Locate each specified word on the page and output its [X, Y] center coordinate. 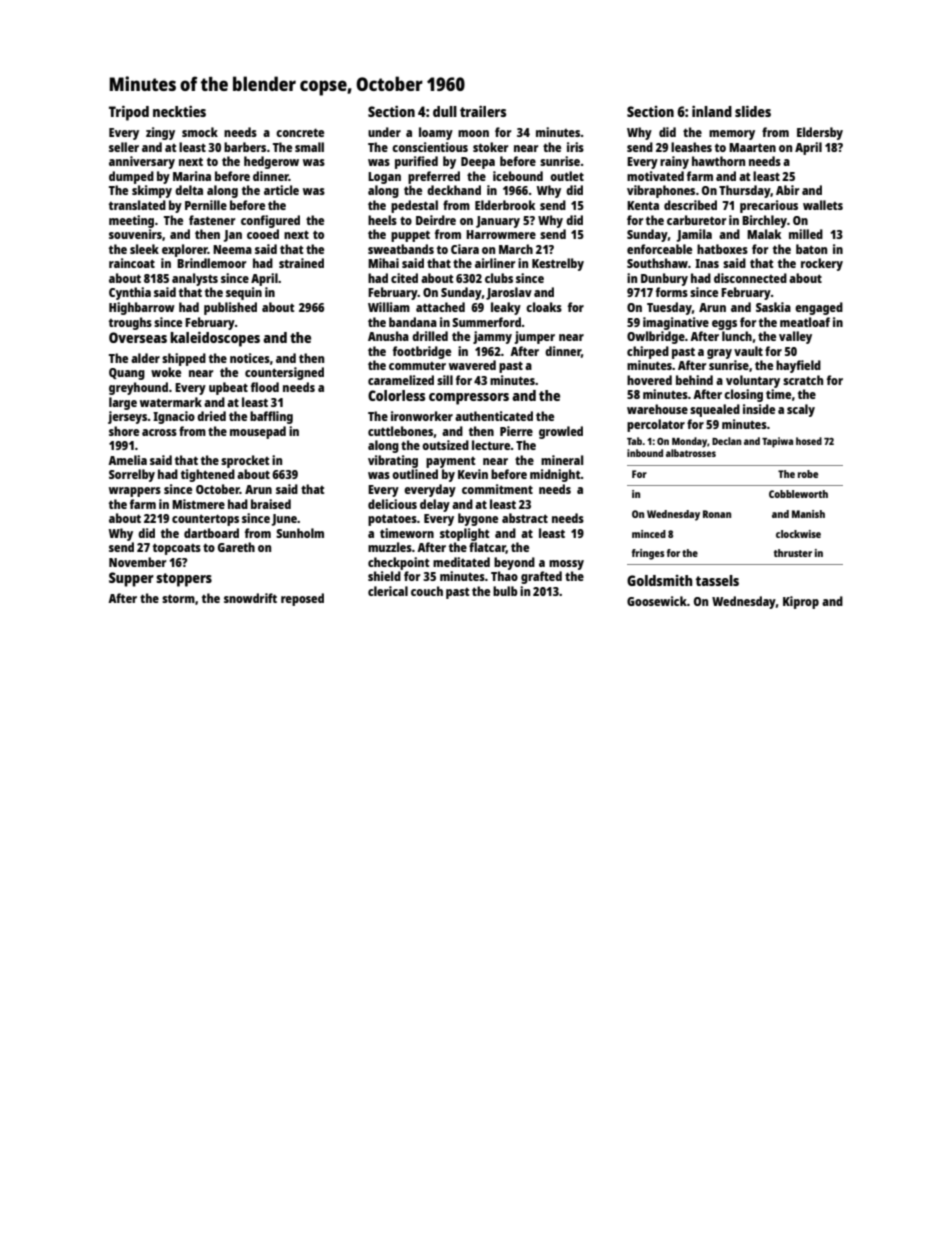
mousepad [258, 432]
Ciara [465, 249]
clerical [388, 591]
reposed [302, 599]
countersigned [284, 373]
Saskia [773, 307]
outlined [415, 474]
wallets [823, 205]
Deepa [478, 163]
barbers [245, 147]
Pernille [206, 205]
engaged [819, 308]
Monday [689, 442]
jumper [535, 337]
